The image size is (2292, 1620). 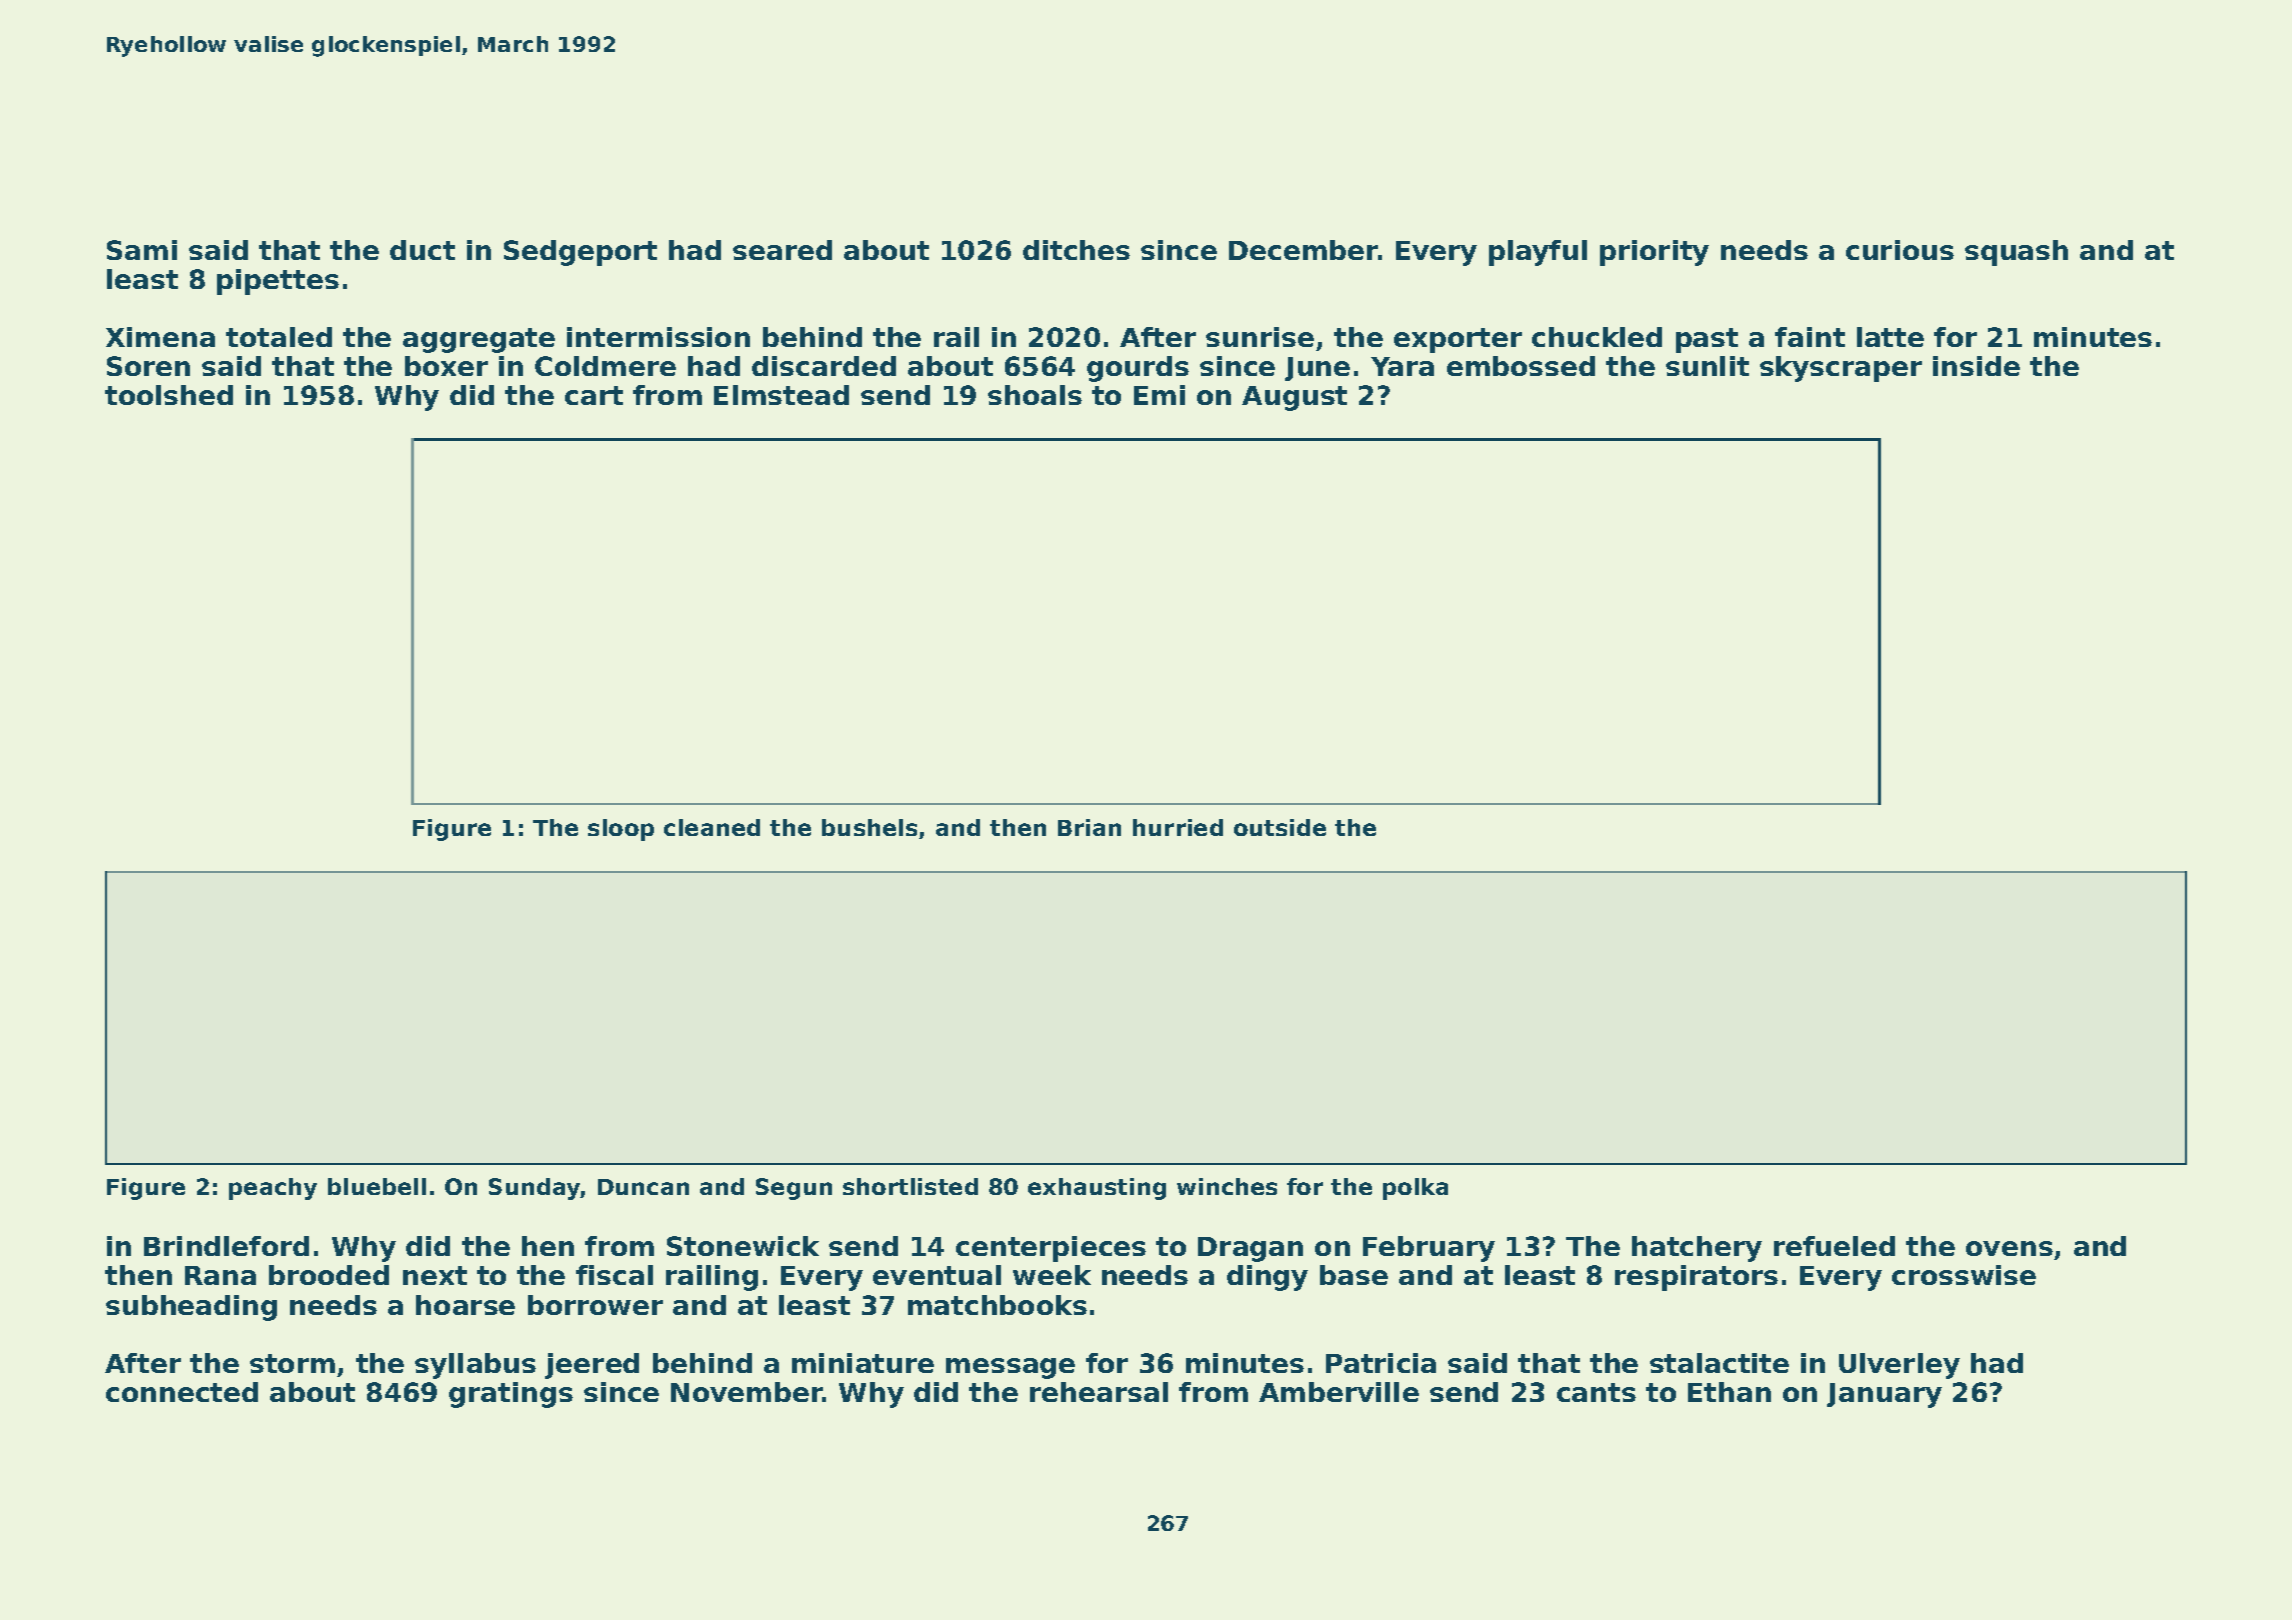 I want to click on outside, so click(x=1280, y=827).
